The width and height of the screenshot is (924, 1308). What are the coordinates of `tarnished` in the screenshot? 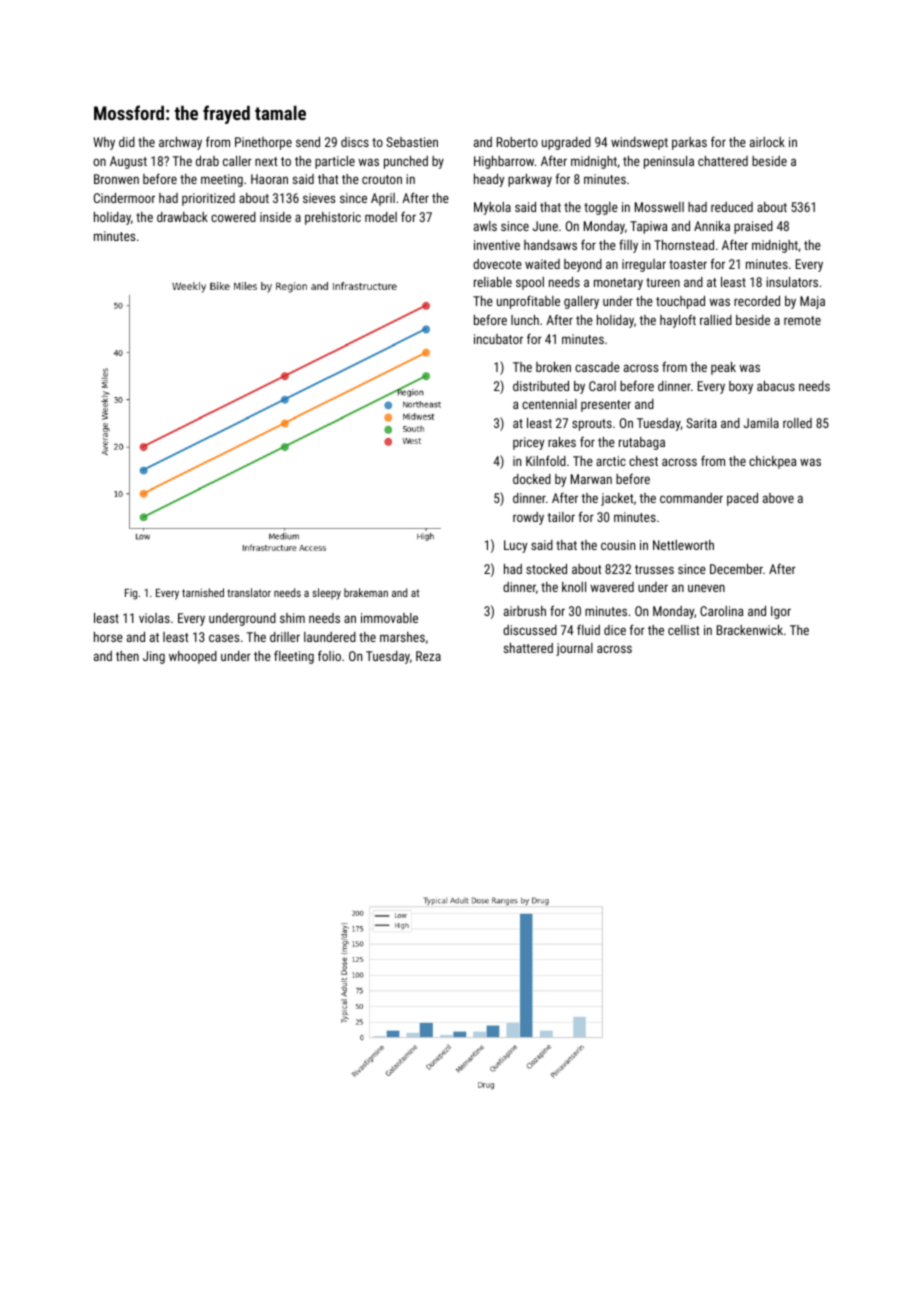 It's located at (203, 592).
